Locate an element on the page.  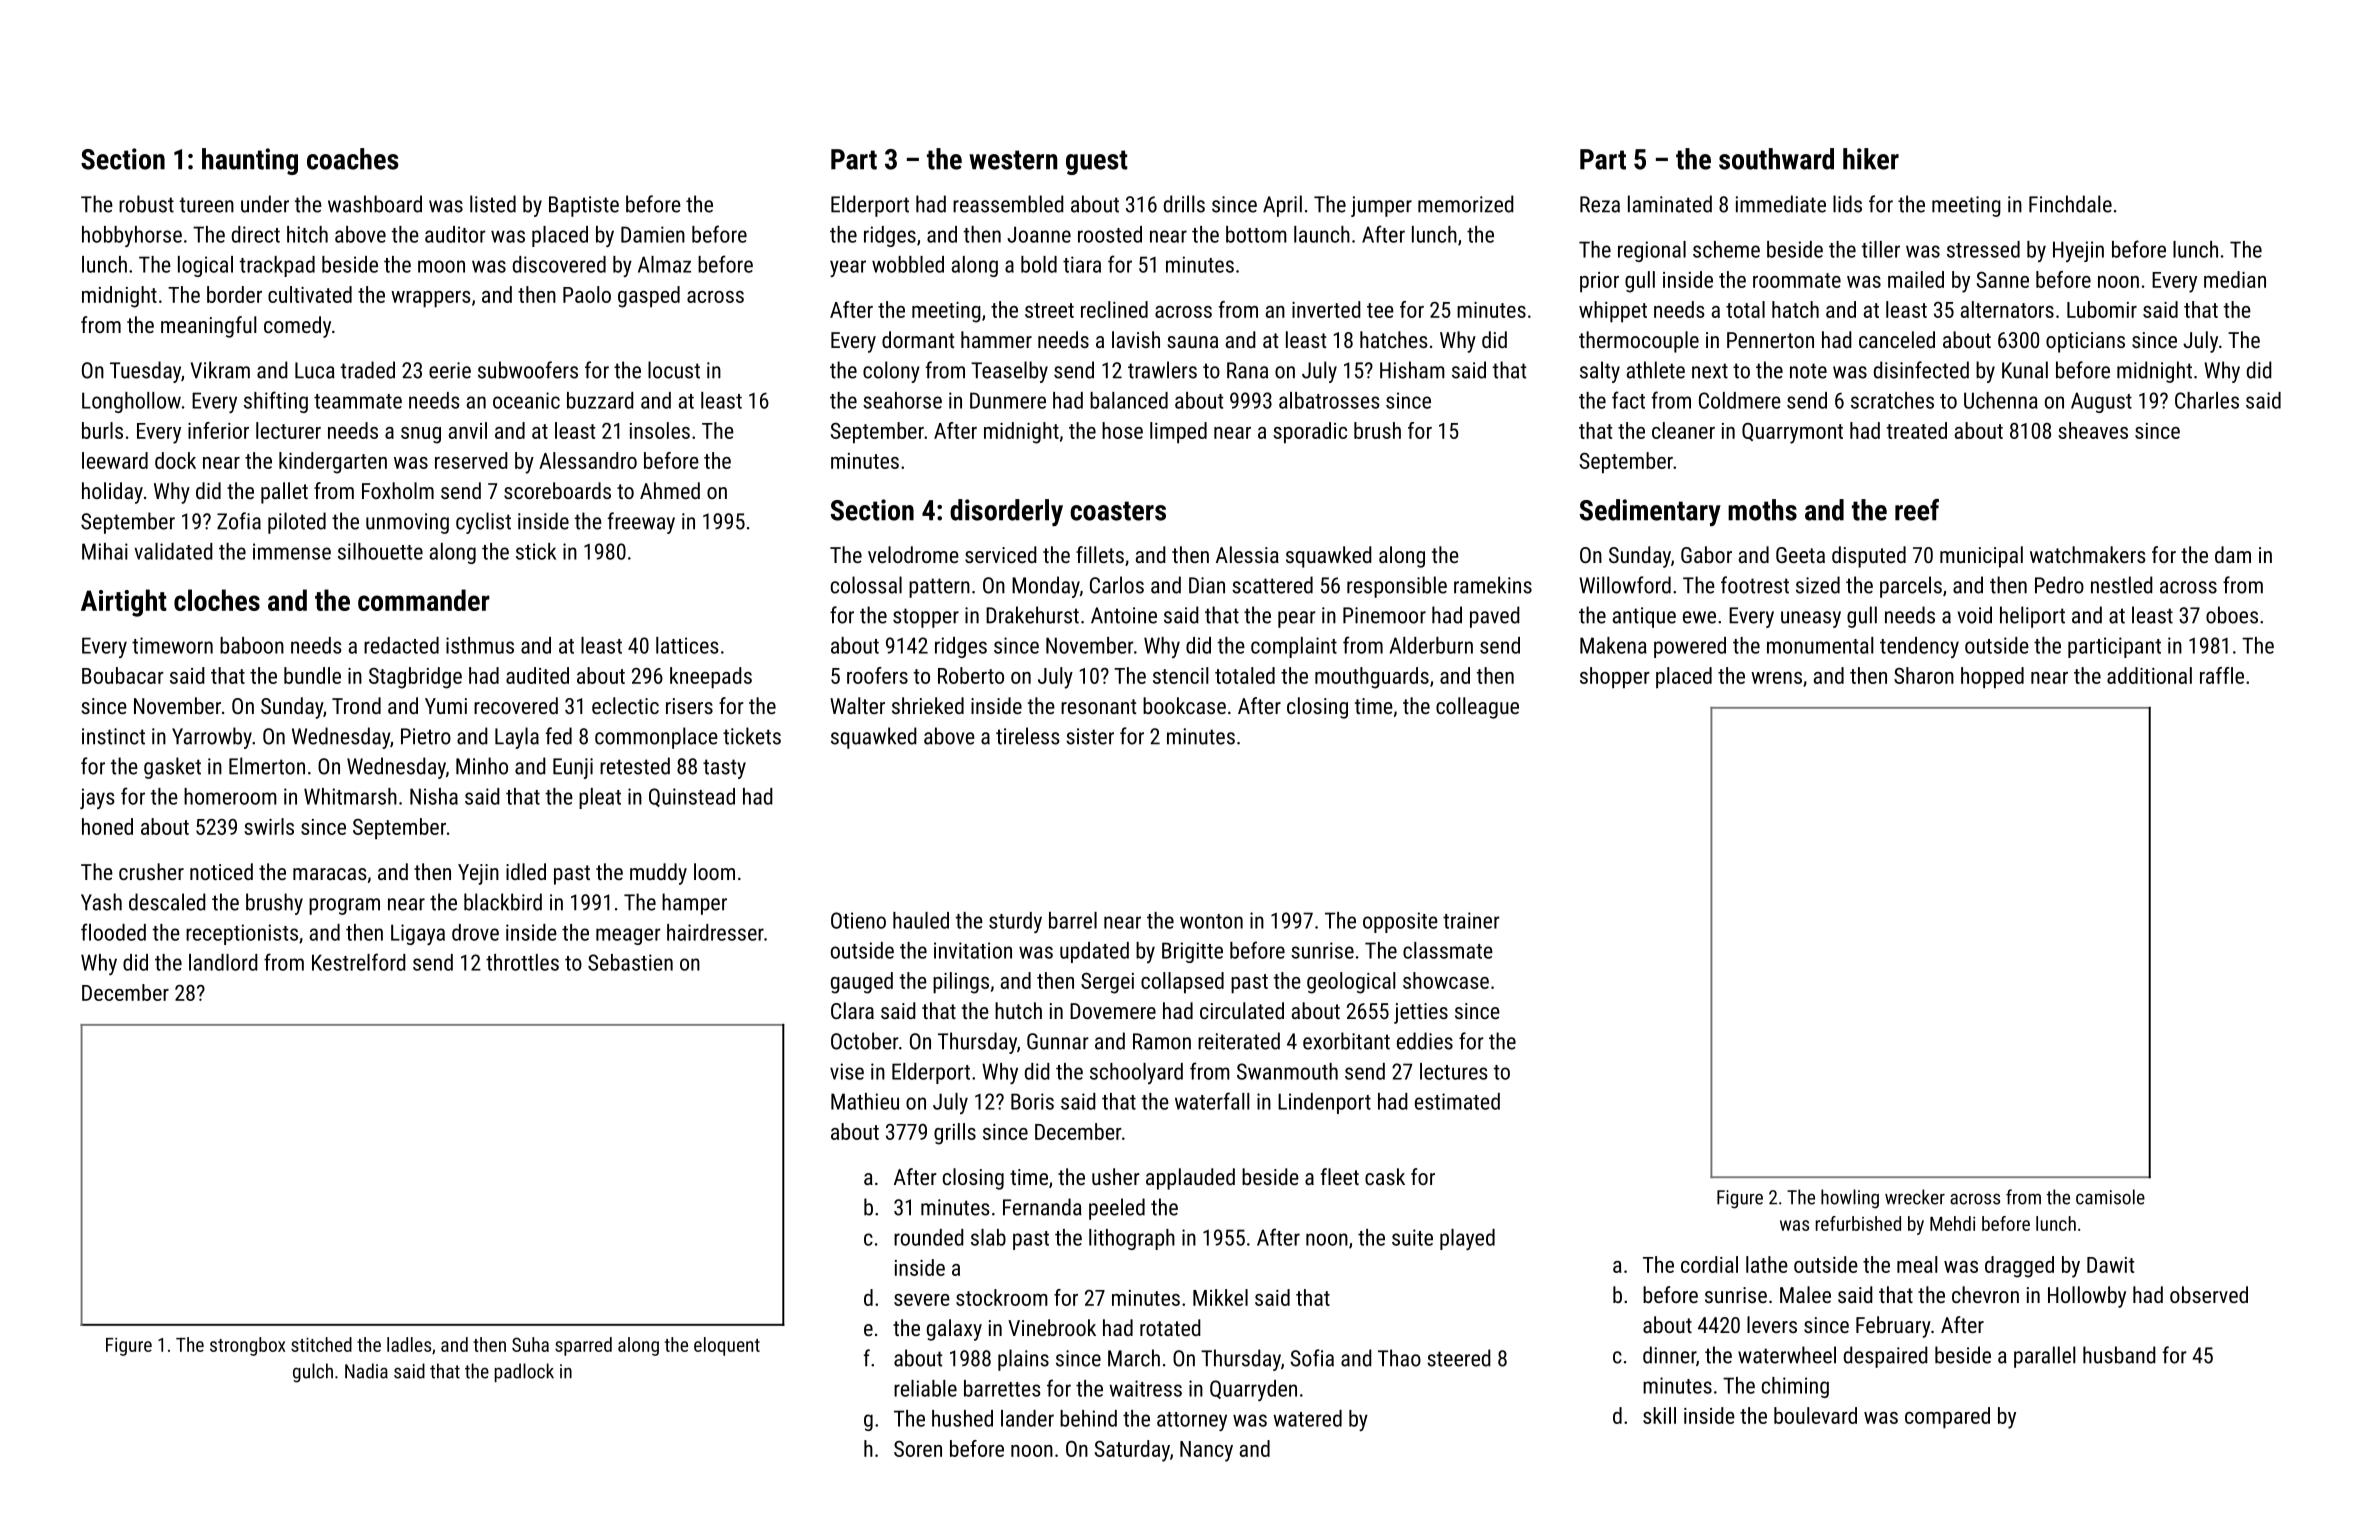
raffle is located at coordinates (2222, 675).
